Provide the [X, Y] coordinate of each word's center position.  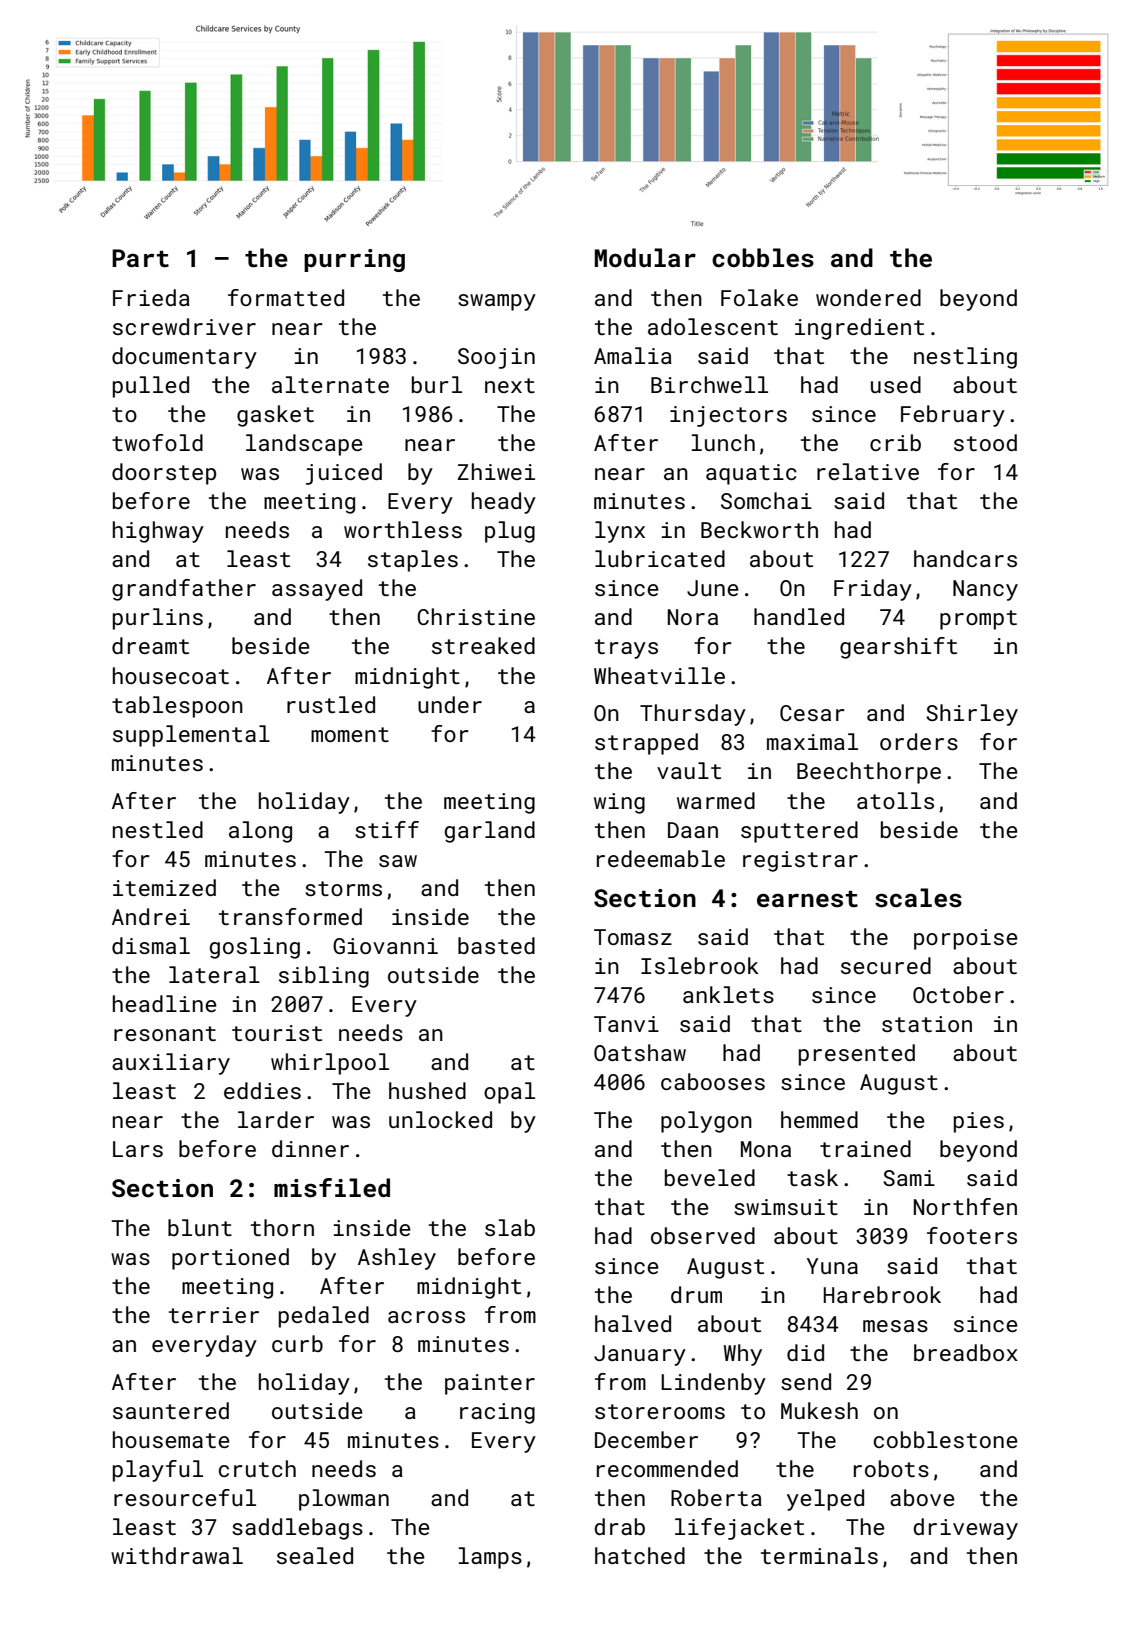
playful [158, 1471]
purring [354, 260]
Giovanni [385, 946]
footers [972, 1235]
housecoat [171, 675]
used [896, 384]
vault [689, 770]
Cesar [812, 713]
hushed [427, 1090]
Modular [645, 257]
